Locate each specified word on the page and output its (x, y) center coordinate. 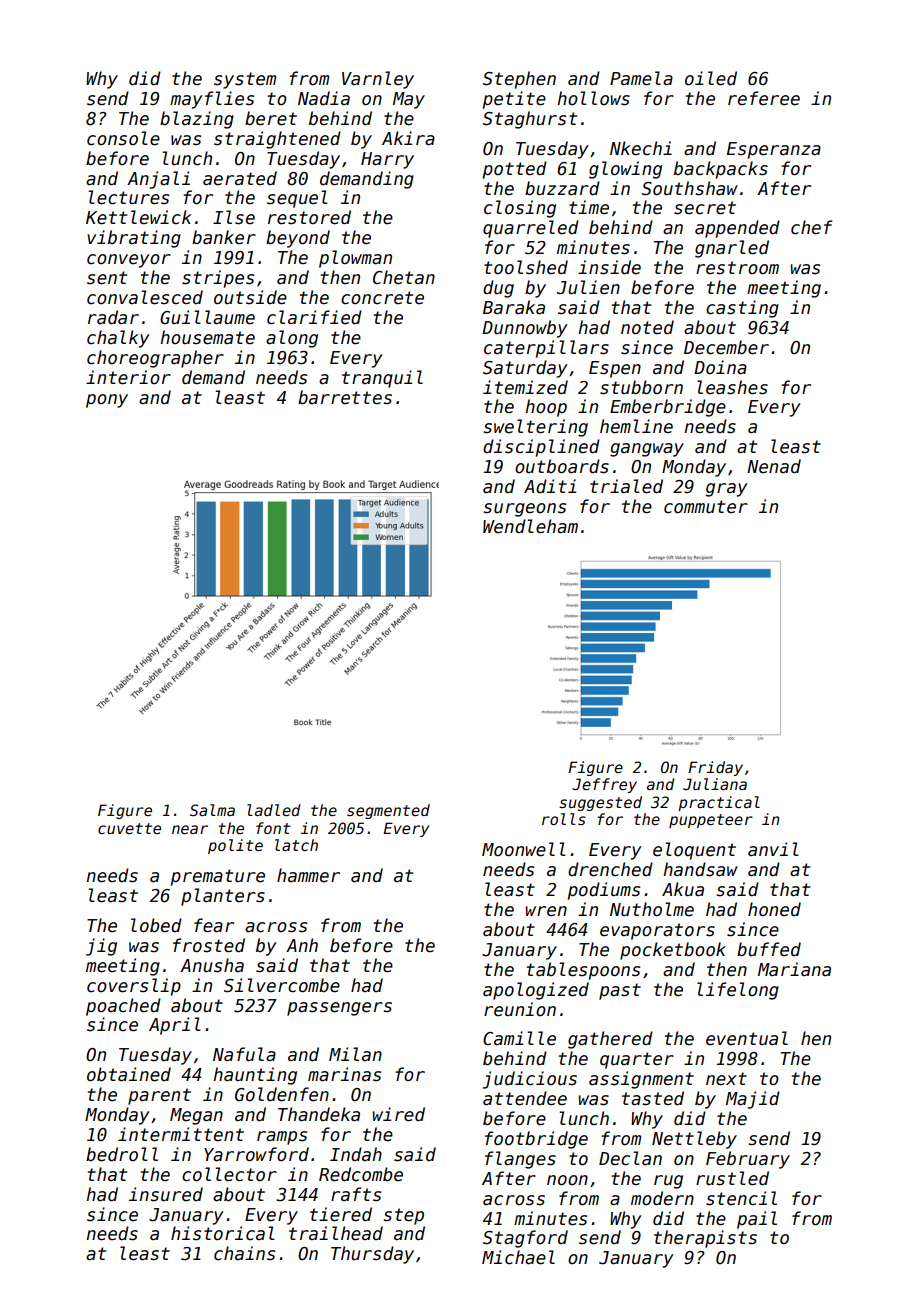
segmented (388, 811)
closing (520, 209)
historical (223, 1233)
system (245, 80)
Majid (753, 1100)
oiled (711, 78)
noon (567, 1180)
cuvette (129, 828)
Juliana (715, 784)
